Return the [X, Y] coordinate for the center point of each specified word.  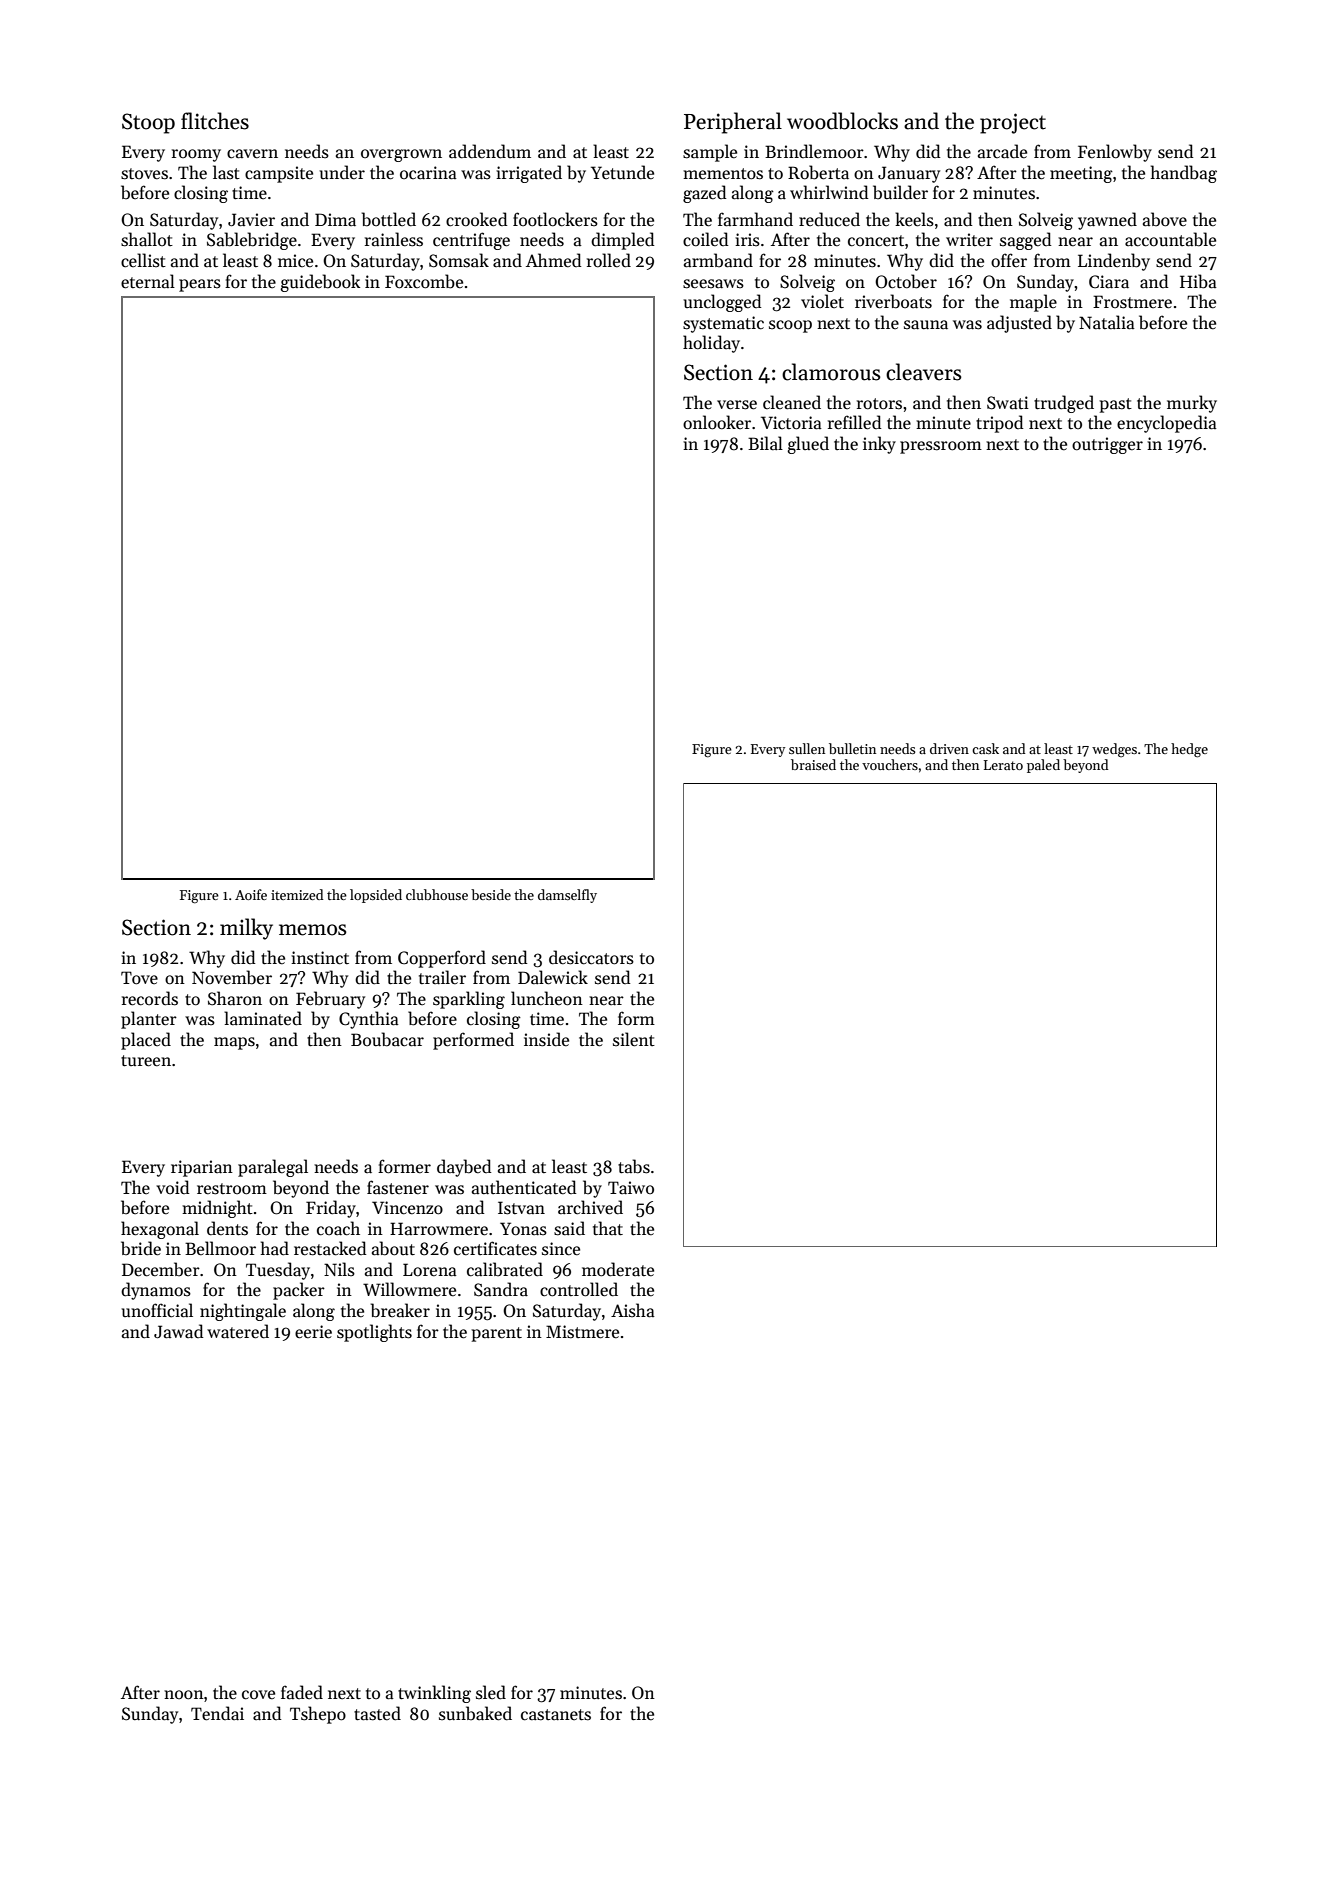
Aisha [633, 1310]
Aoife [251, 894]
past [1115, 405]
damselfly [567, 896]
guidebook [320, 283]
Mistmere [582, 1332]
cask [985, 748]
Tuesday [278, 1271]
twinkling [434, 1694]
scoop [790, 326]
